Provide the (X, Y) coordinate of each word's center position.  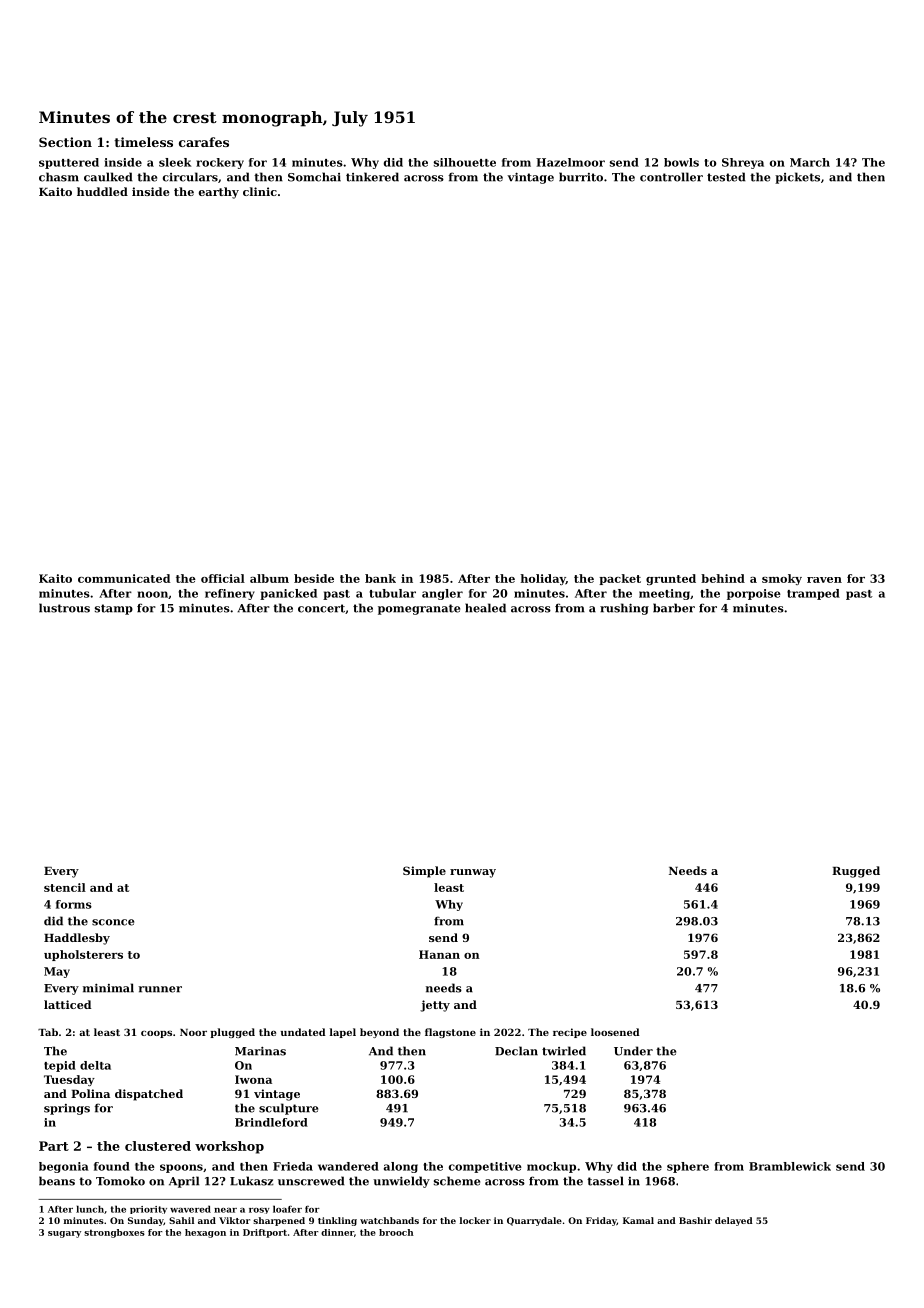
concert (321, 608)
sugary (64, 1234)
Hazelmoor (570, 162)
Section (65, 142)
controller (671, 177)
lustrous (64, 608)
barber (674, 608)
